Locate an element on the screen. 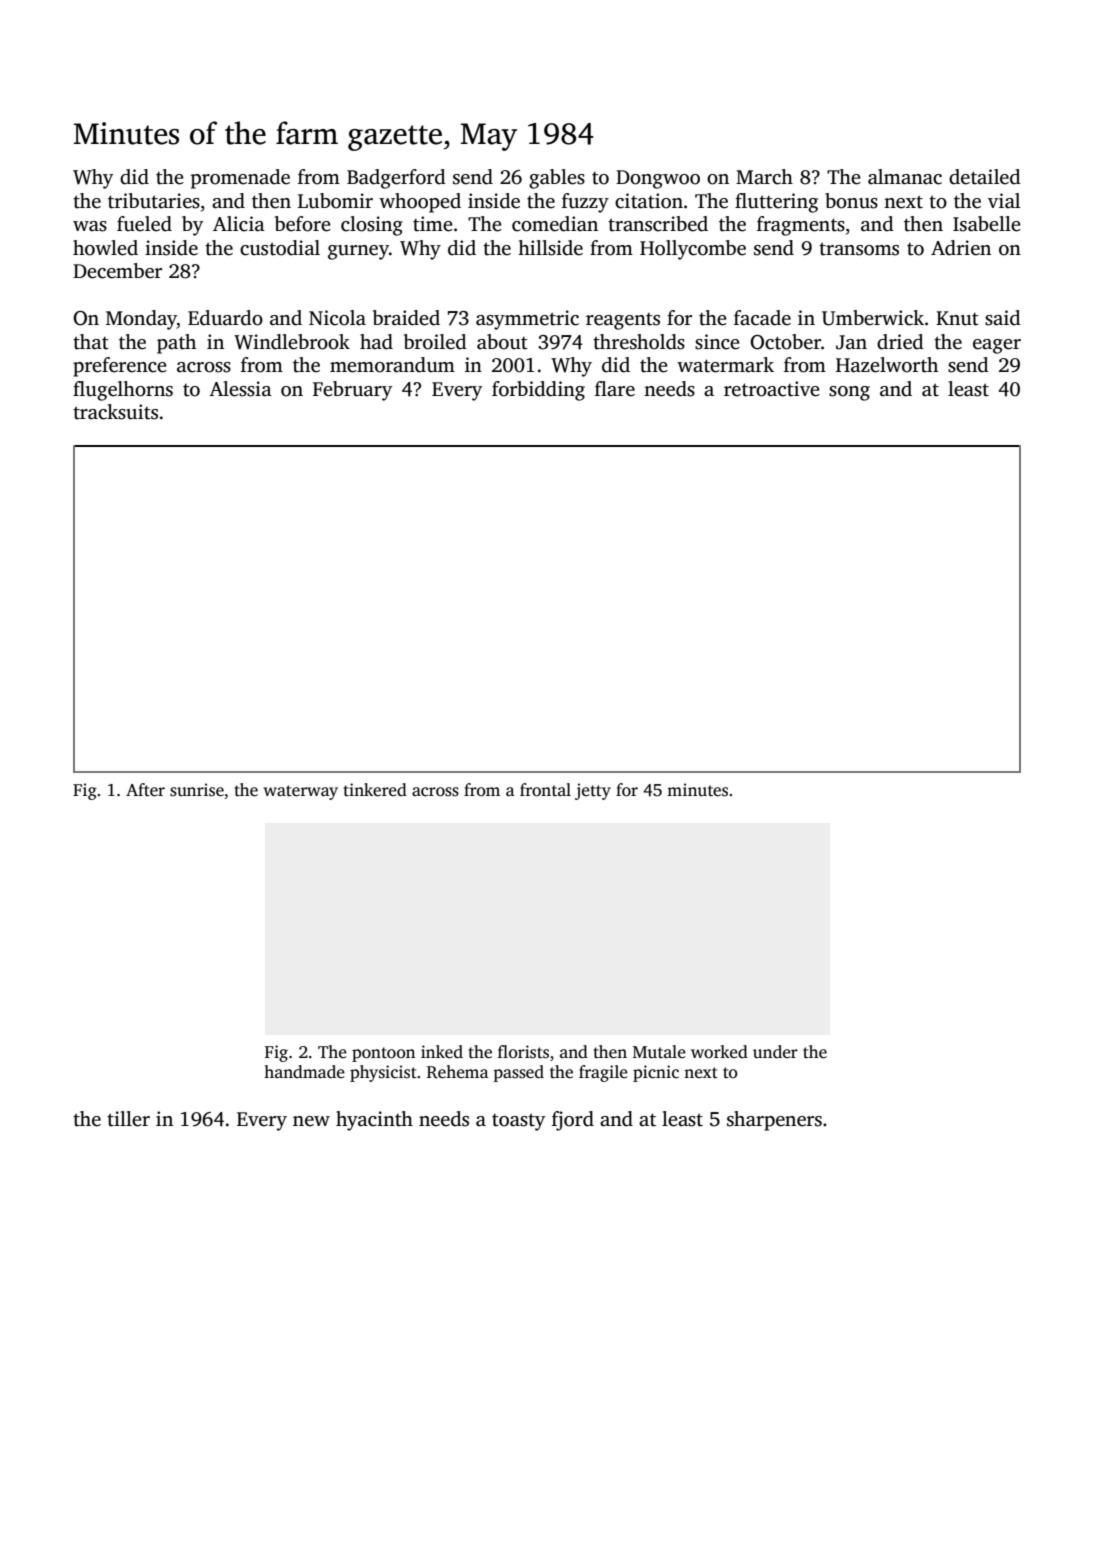  flare is located at coordinates (615, 389).
